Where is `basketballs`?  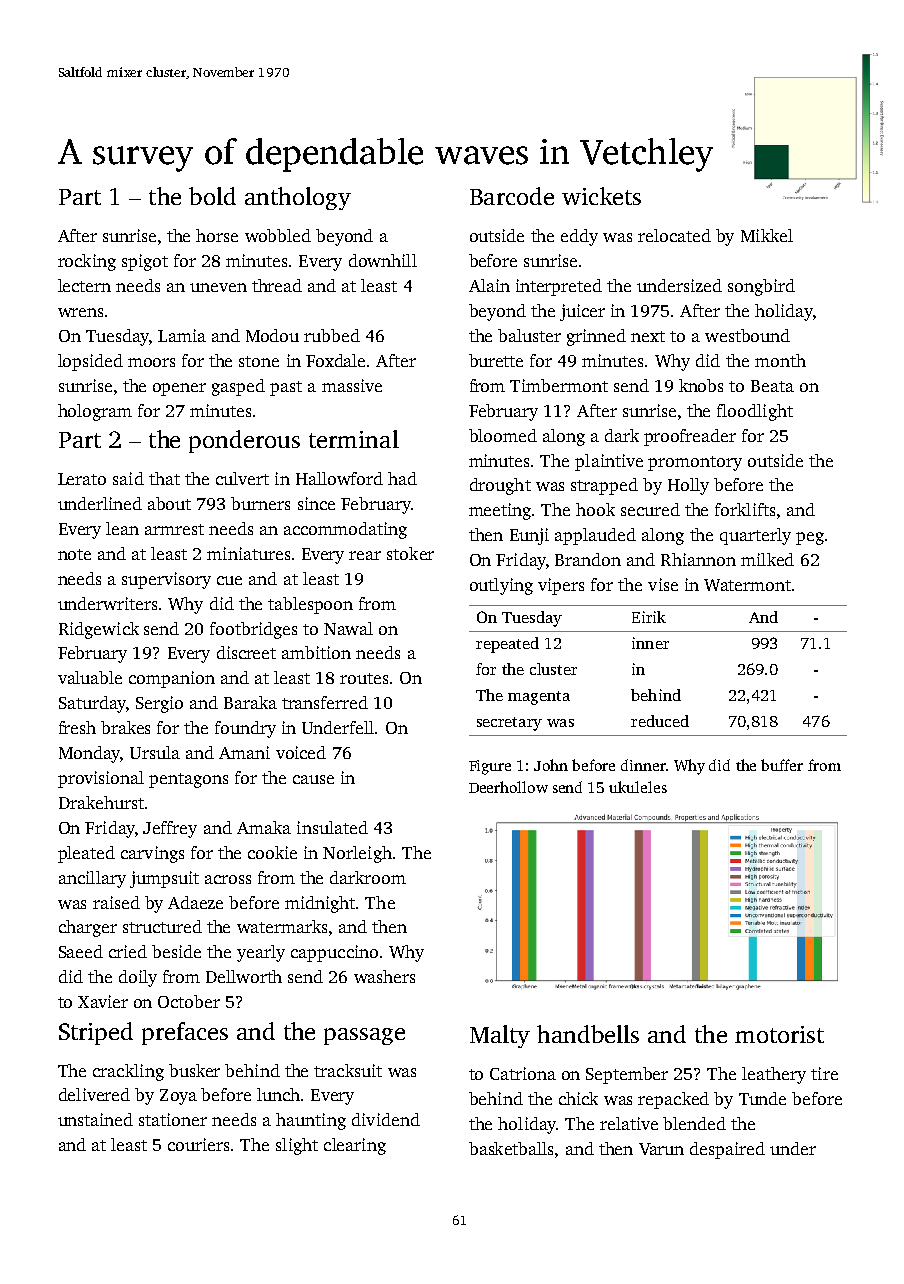
basketballs is located at coordinates (511, 1148).
